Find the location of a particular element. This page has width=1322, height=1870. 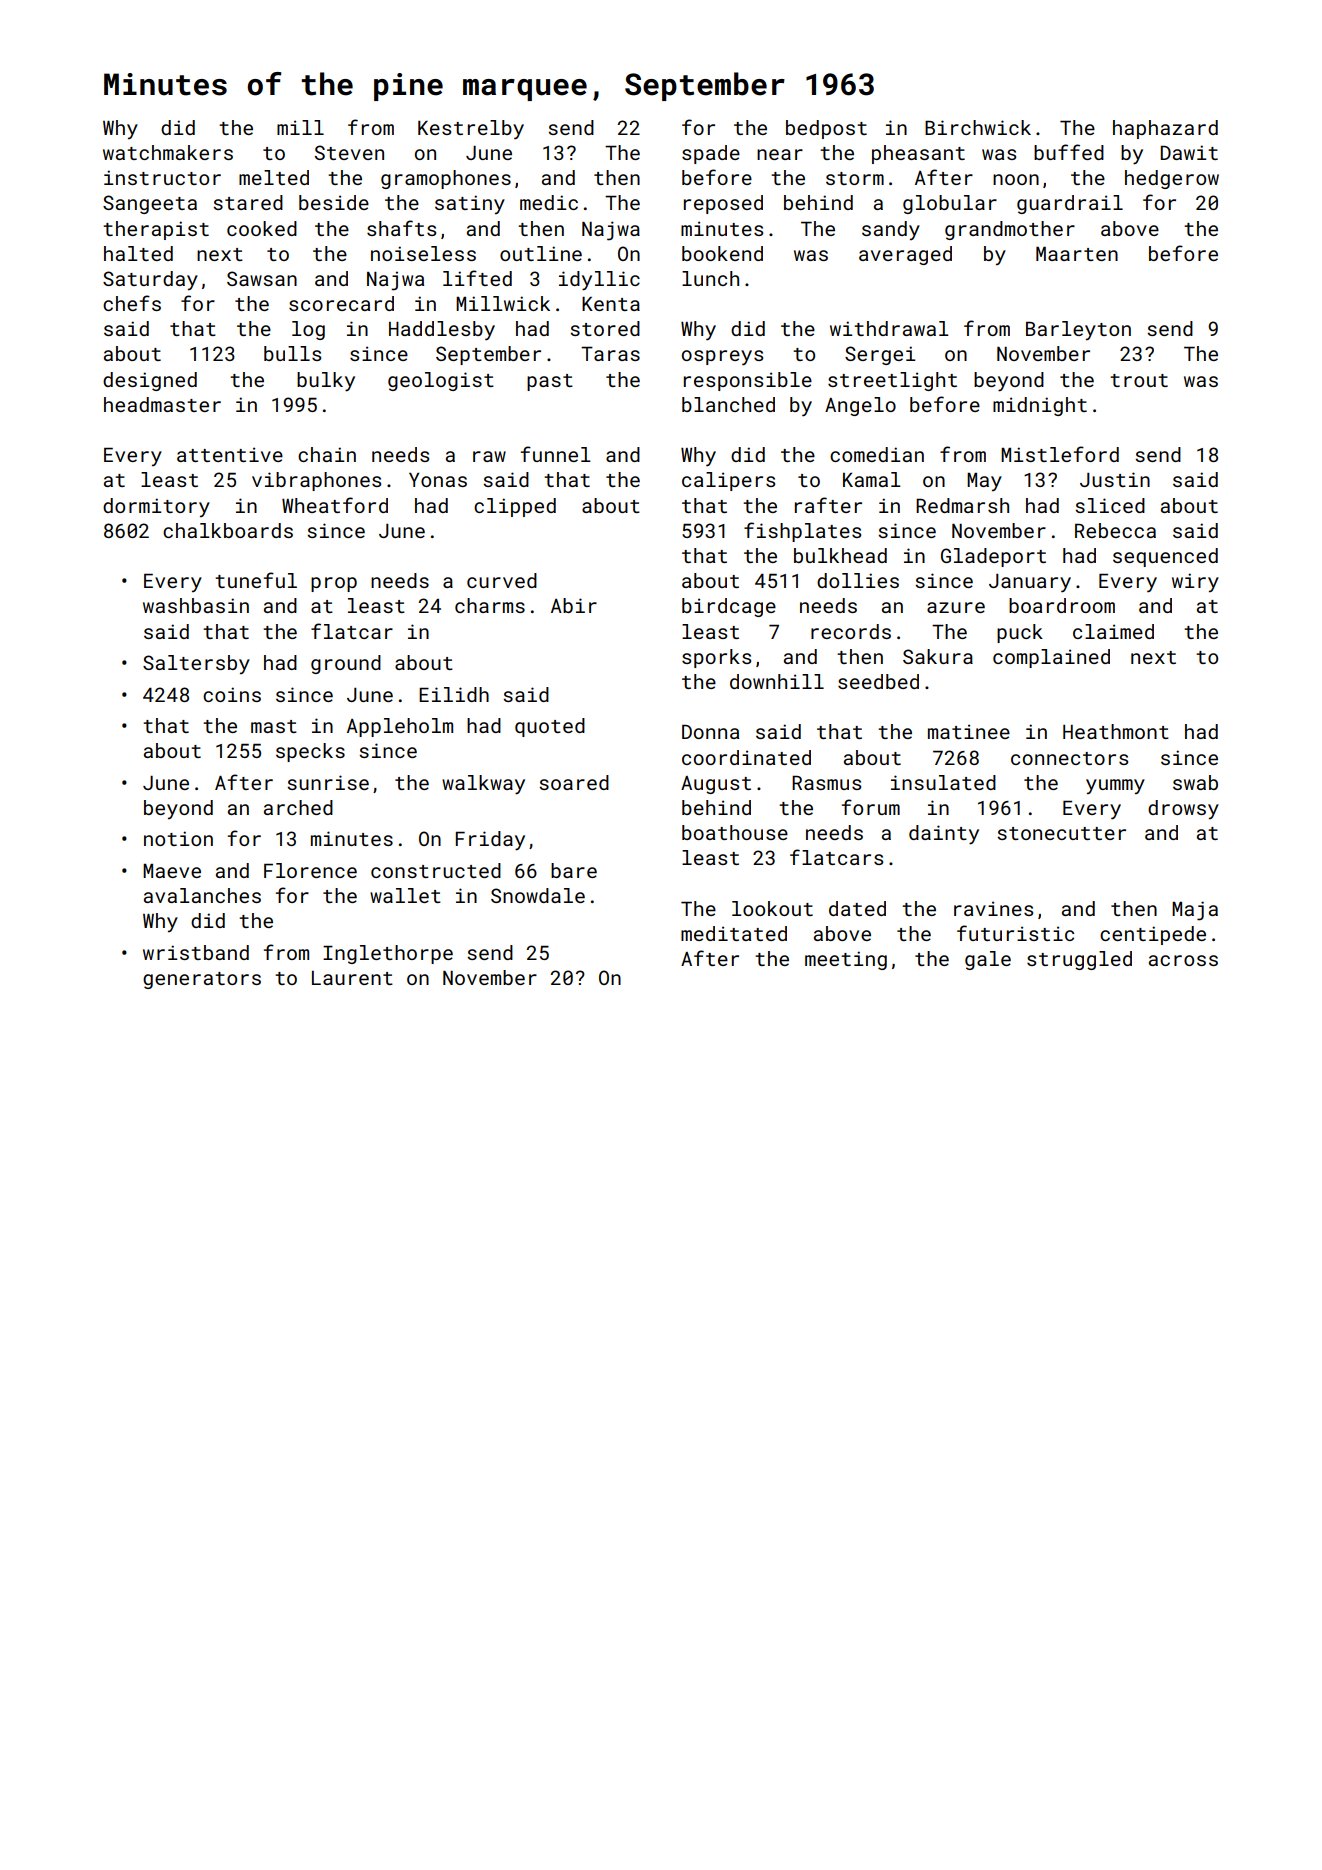

Sangeeta is located at coordinates (150, 204).
